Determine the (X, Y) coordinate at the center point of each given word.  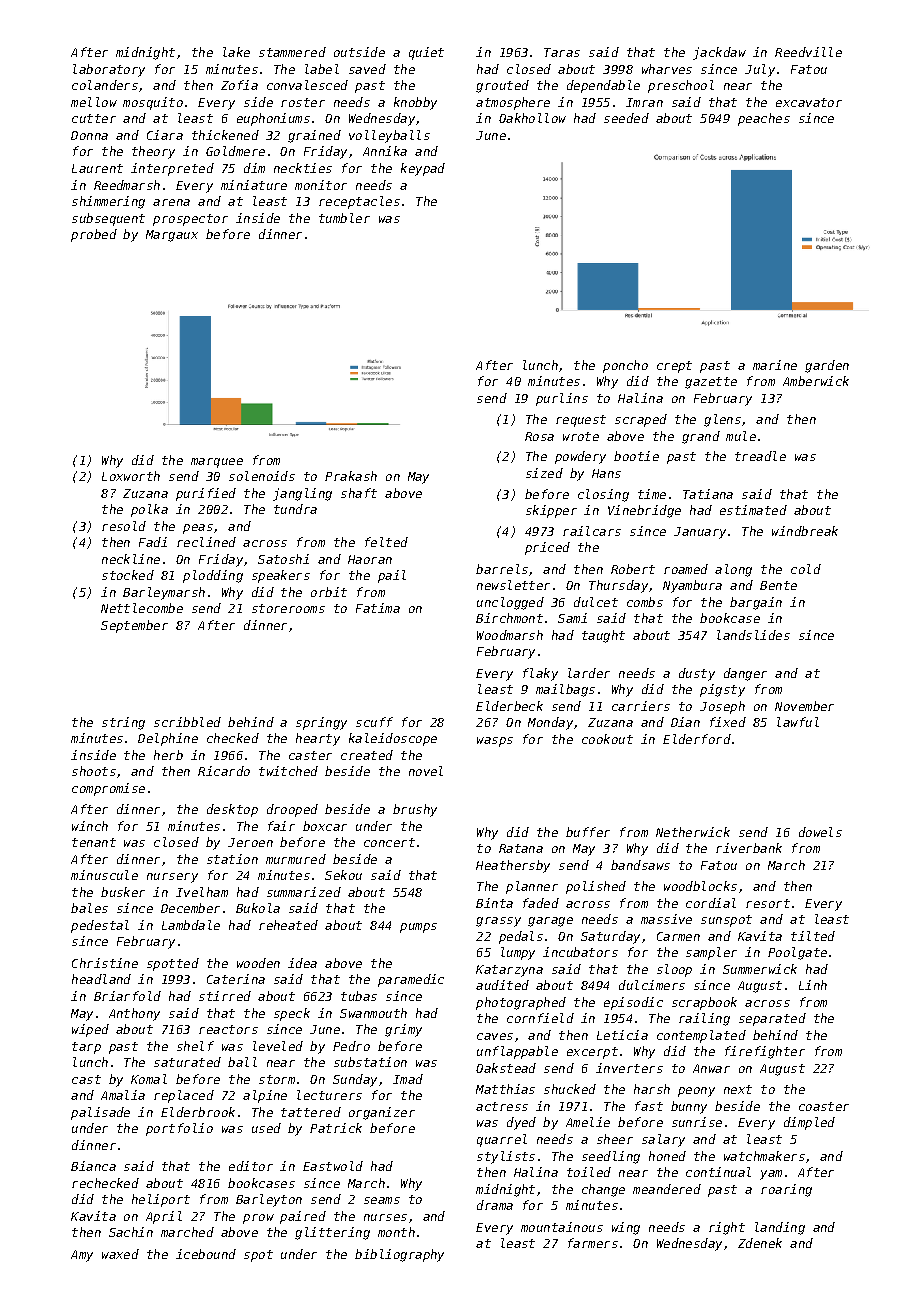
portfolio (179, 1129)
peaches (764, 119)
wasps (495, 742)
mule (741, 436)
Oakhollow (532, 118)
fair (281, 826)
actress (502, 1106)
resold (124, 526)
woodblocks (700, 886)
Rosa (539, 436)
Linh (813, 985)
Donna (89, 135)
